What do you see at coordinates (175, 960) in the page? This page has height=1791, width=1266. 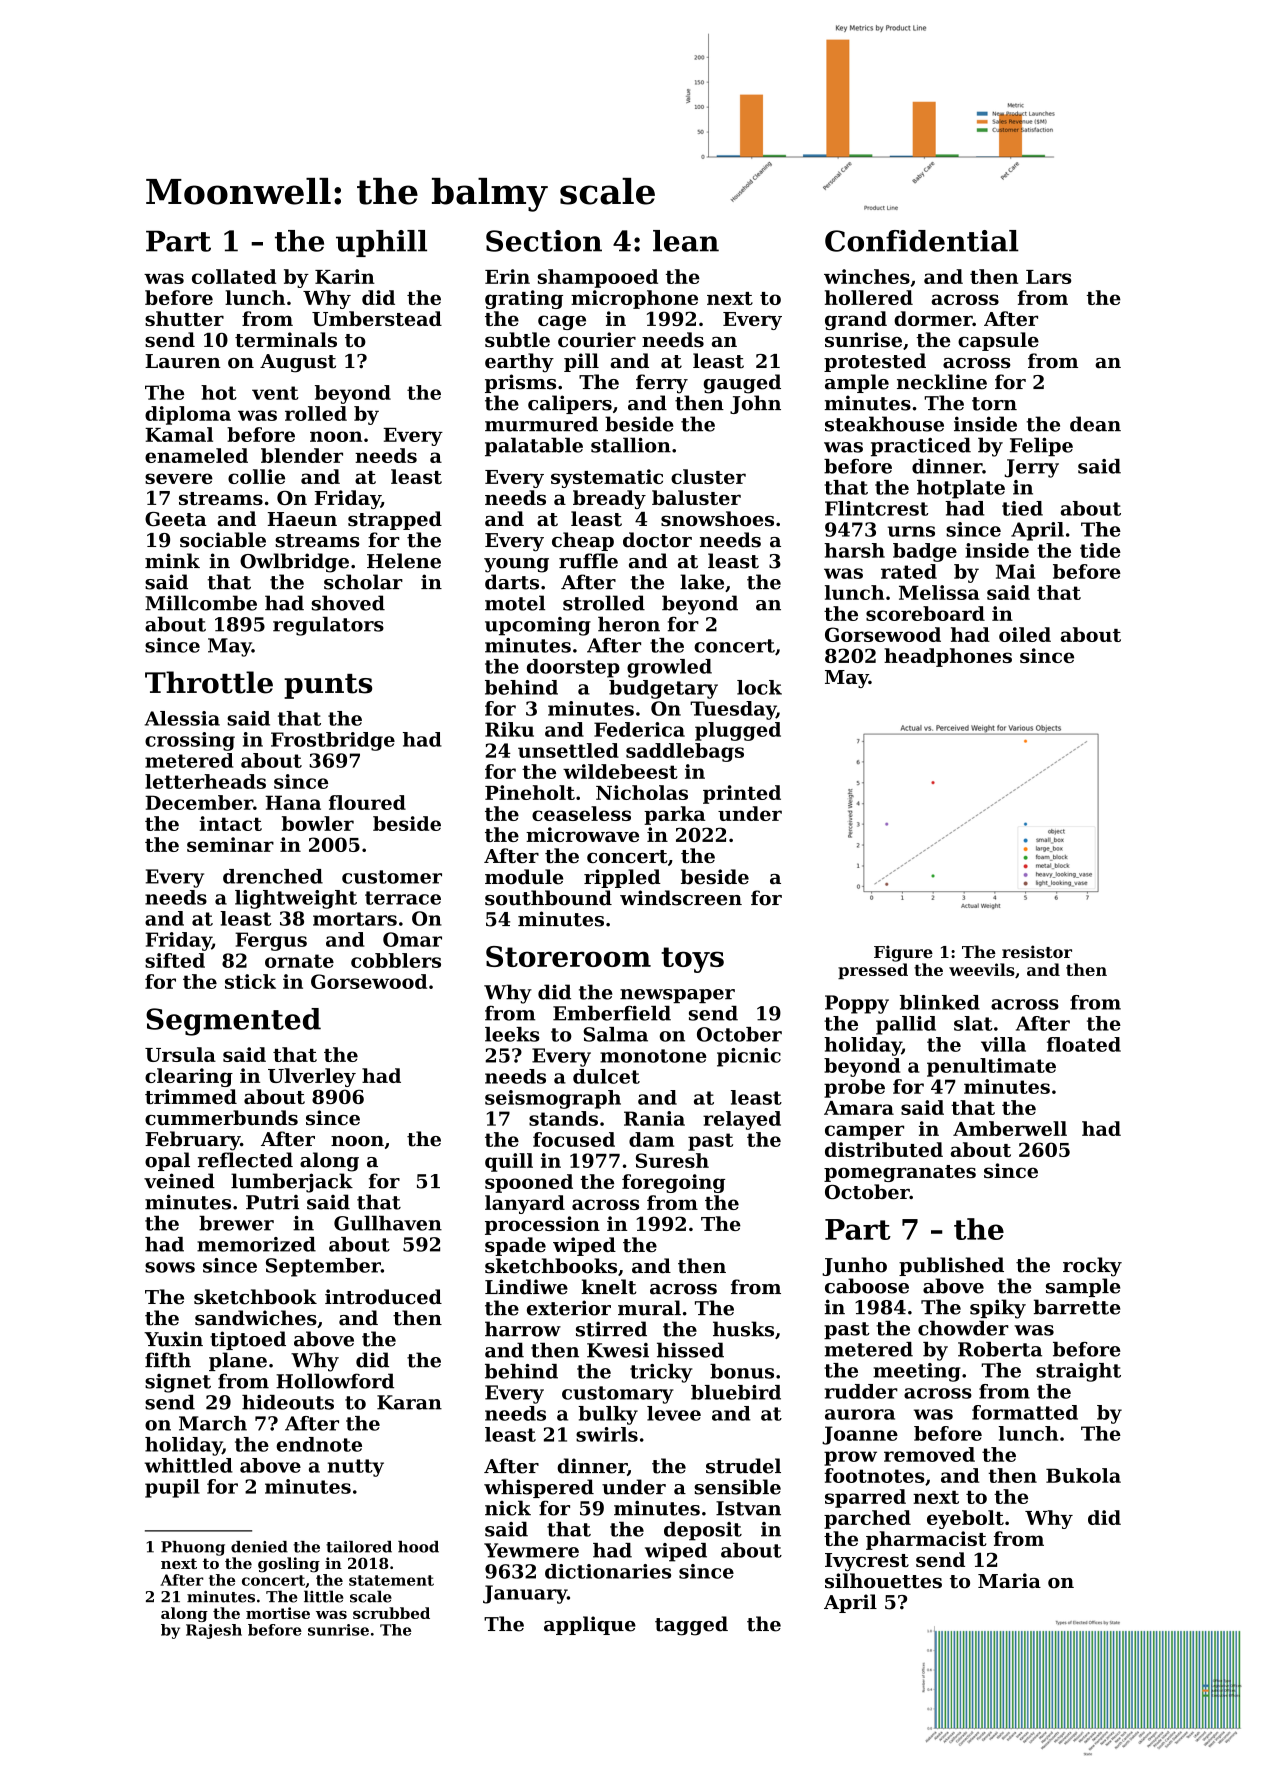 I see `sifted` at bounding box center [175, 960].
